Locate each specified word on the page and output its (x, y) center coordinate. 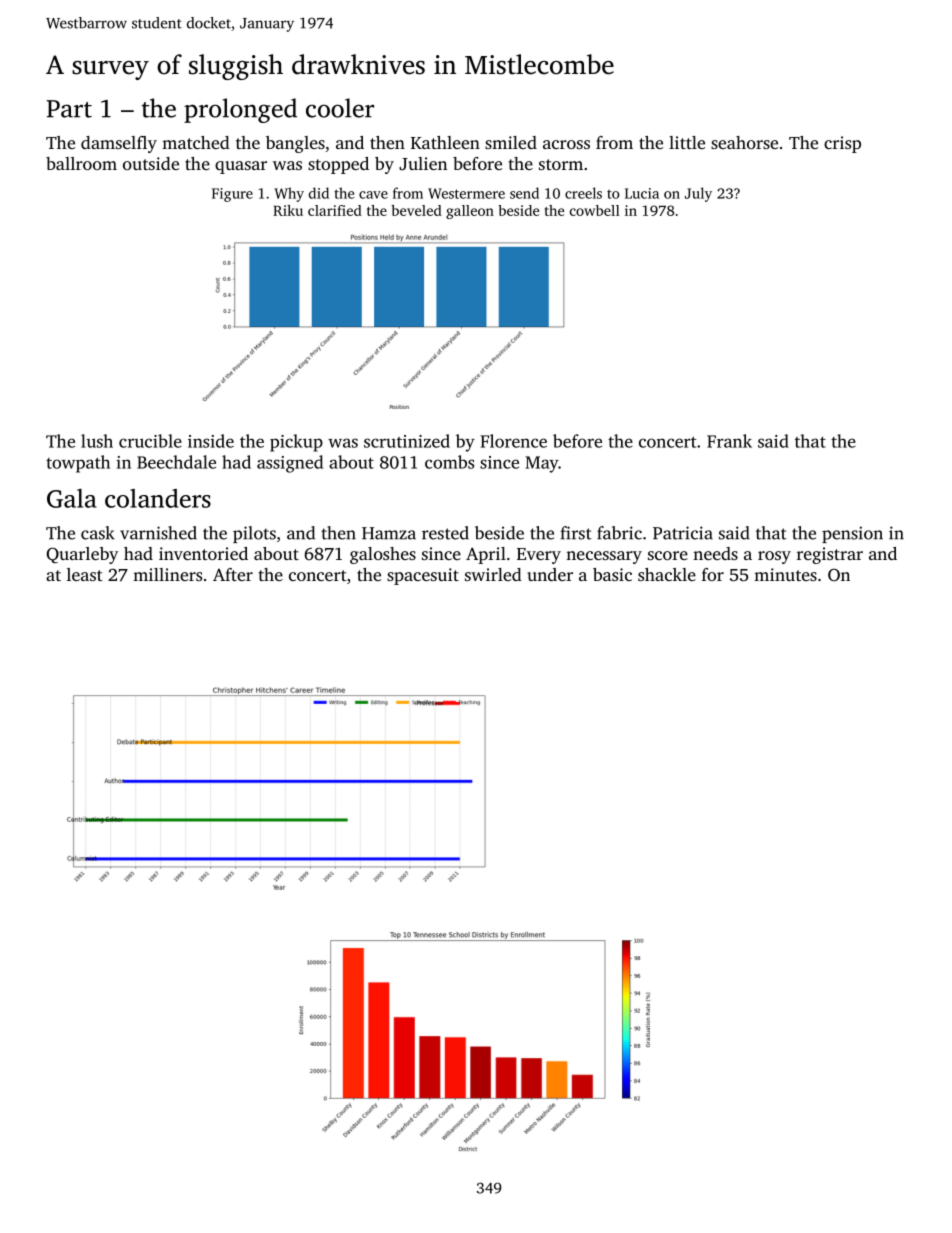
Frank (729, 441)
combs (449, 462)
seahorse (744, 142)
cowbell (595, 210)
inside (211, 441)
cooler (340, 108)
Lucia (642, 193)
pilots (254, 534)
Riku (288, 210)
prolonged (240, 110)
